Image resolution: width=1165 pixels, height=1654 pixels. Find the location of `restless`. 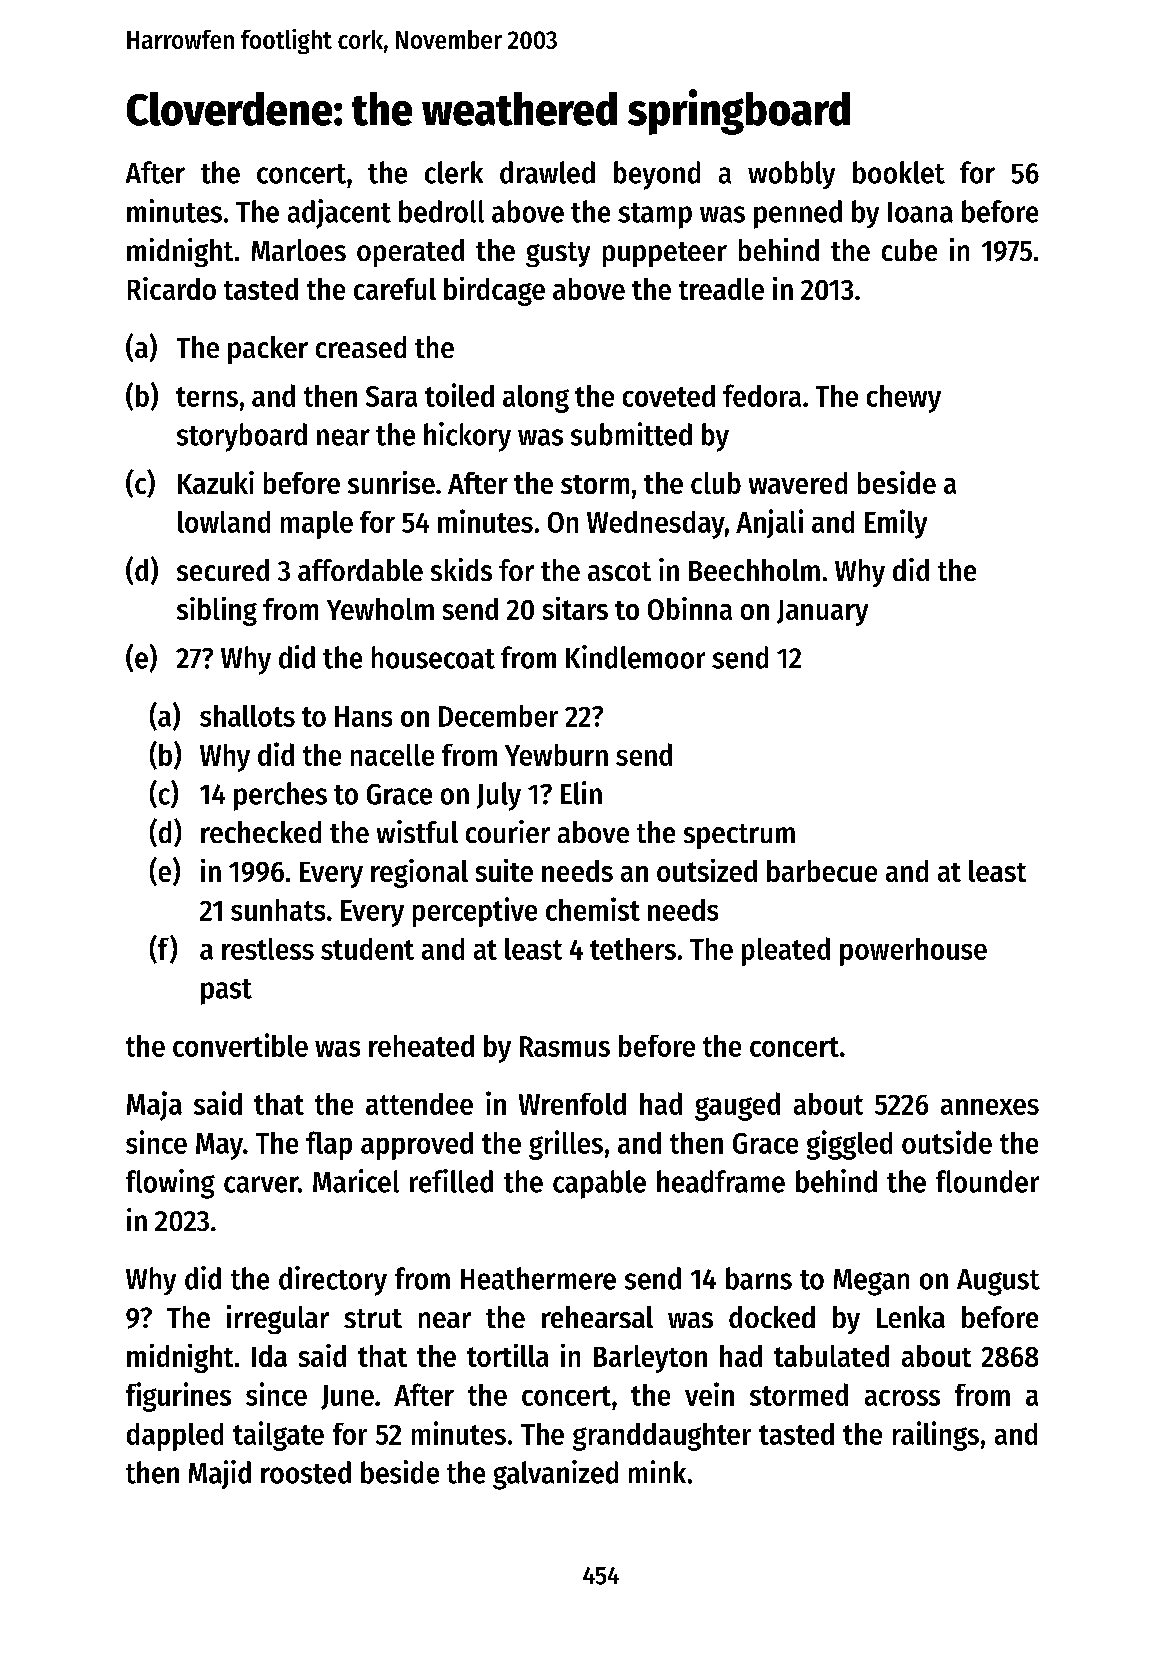

restless is located at coordinates (268, 949).
